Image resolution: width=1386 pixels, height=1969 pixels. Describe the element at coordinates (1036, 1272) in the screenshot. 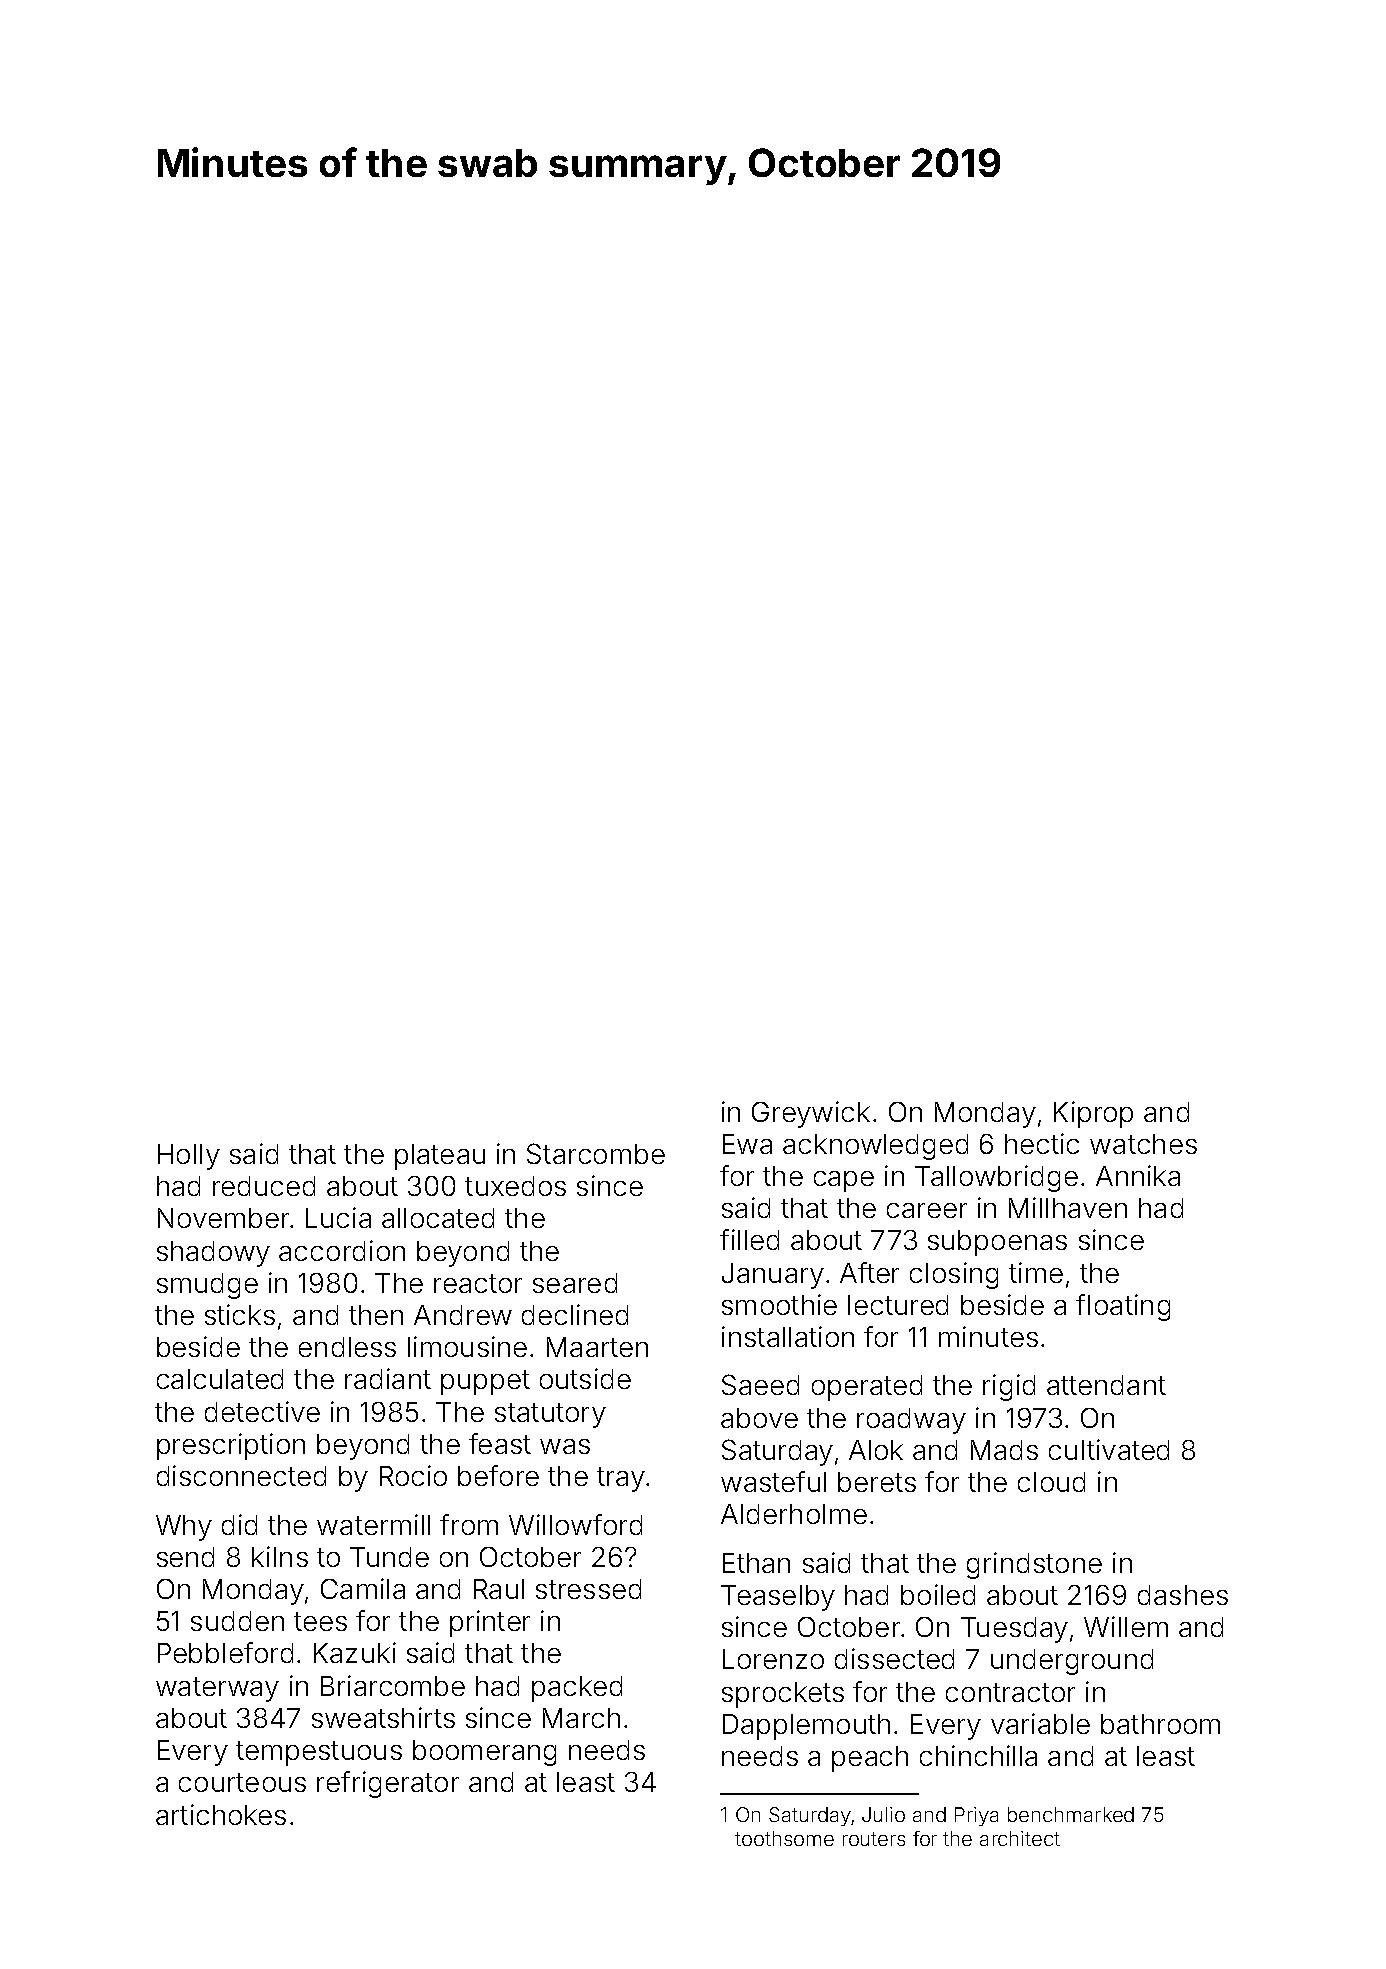

I see `time` at that location.
